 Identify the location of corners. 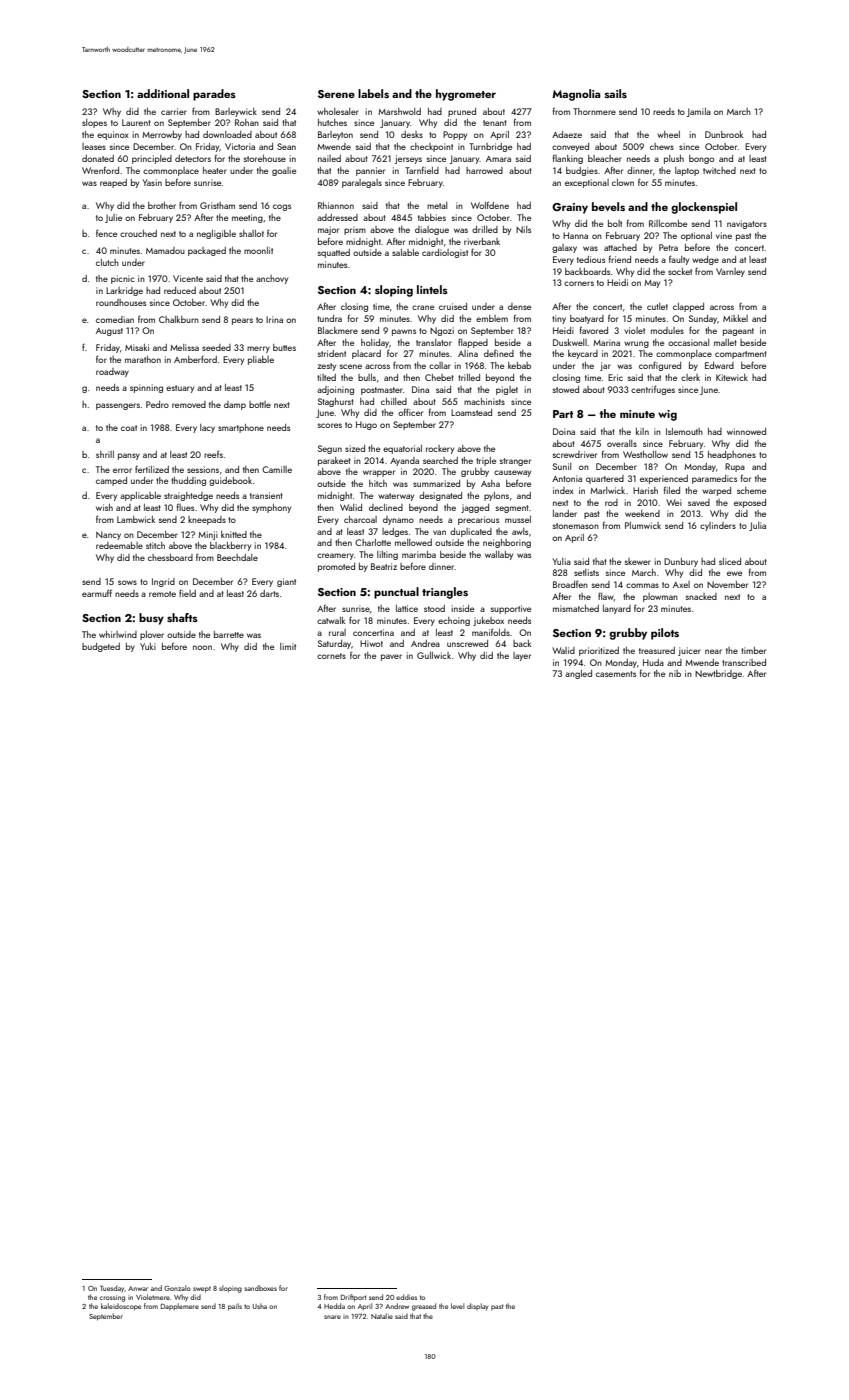
(579, 283).
